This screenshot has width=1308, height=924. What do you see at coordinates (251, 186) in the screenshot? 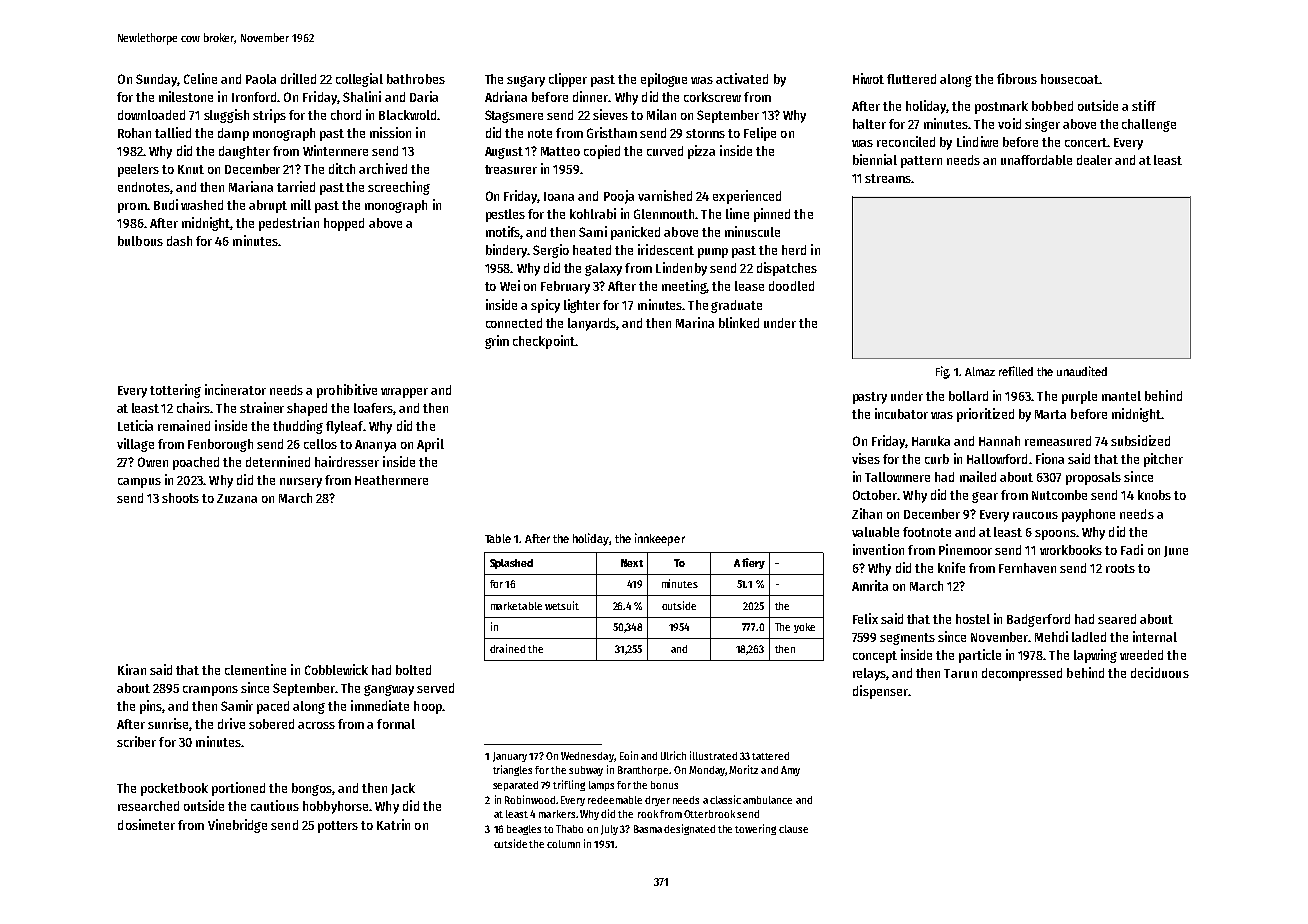
I see `Mariana` at bounding box center [251, 186].
